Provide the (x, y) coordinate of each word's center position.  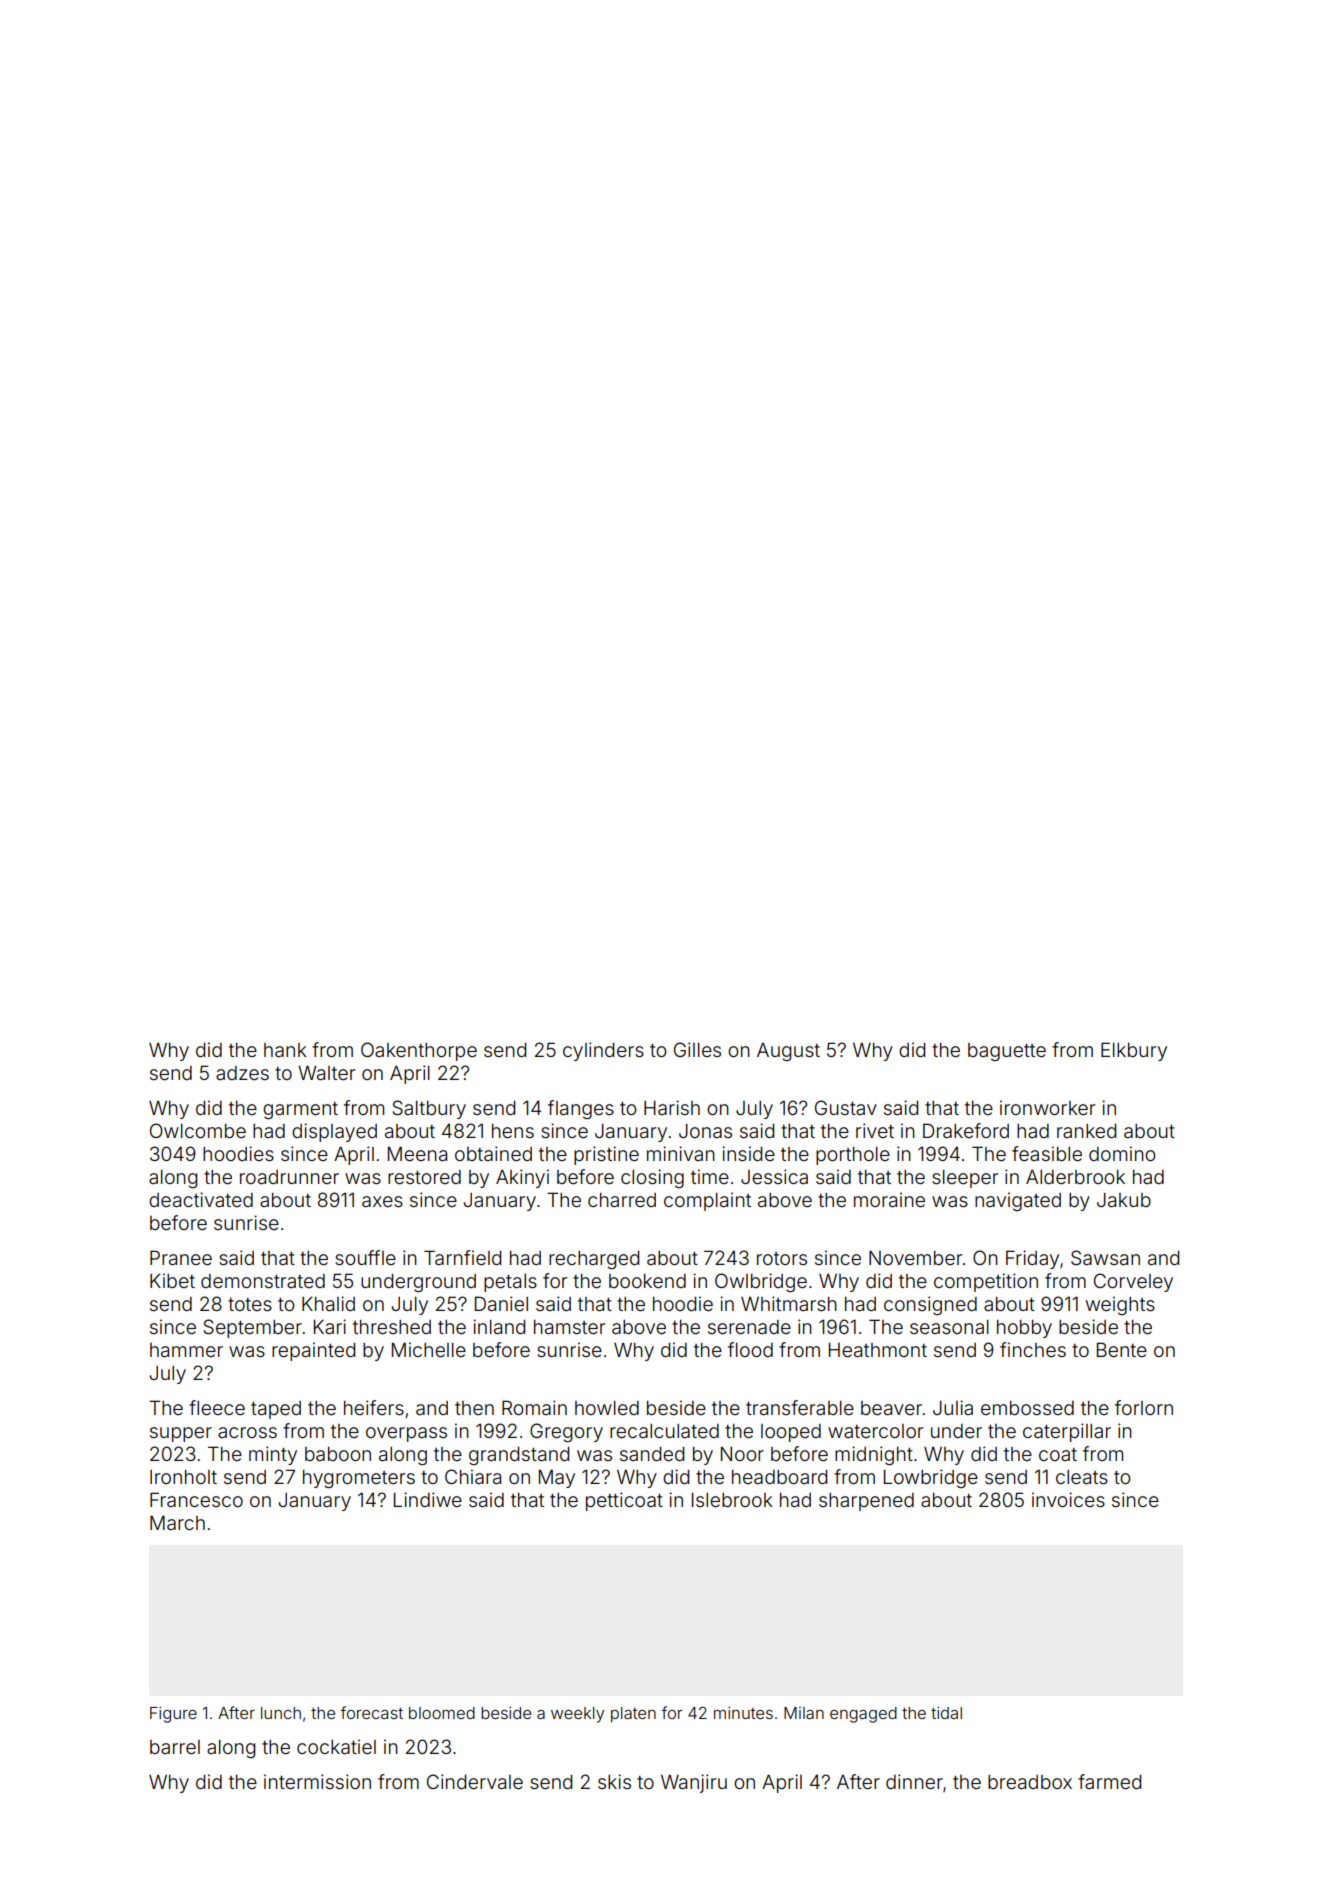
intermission (317, 1781)
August (788, 1052)
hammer (186, 1350)
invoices (1068, 1499)
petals (510, 1283)
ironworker (1047, 1107)
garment (300, 1110)
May (557, 1478)
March (177, 1522)
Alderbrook (1075, 1177)
